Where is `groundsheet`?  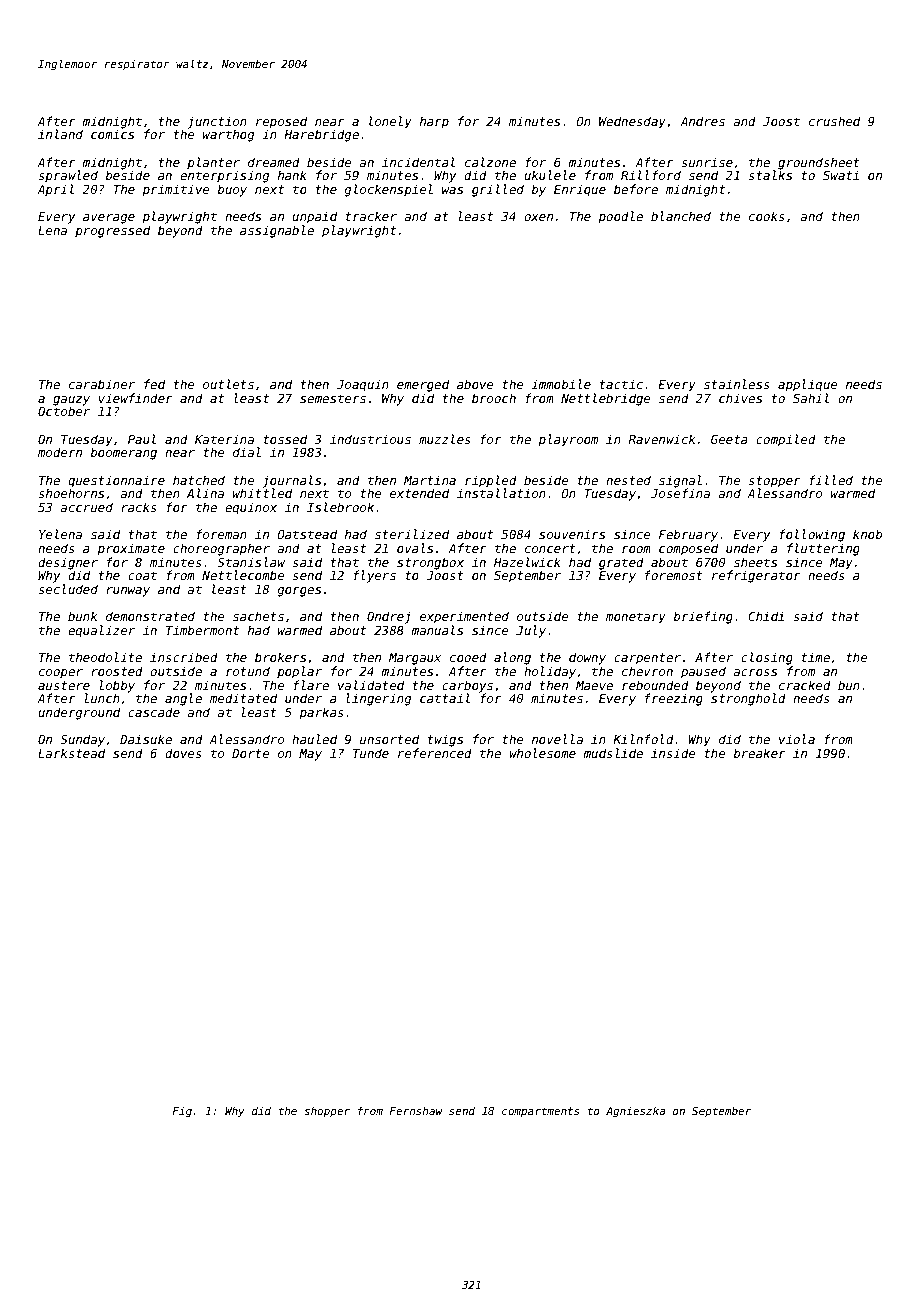 groundsheet is located at coordinates (819, 163).
